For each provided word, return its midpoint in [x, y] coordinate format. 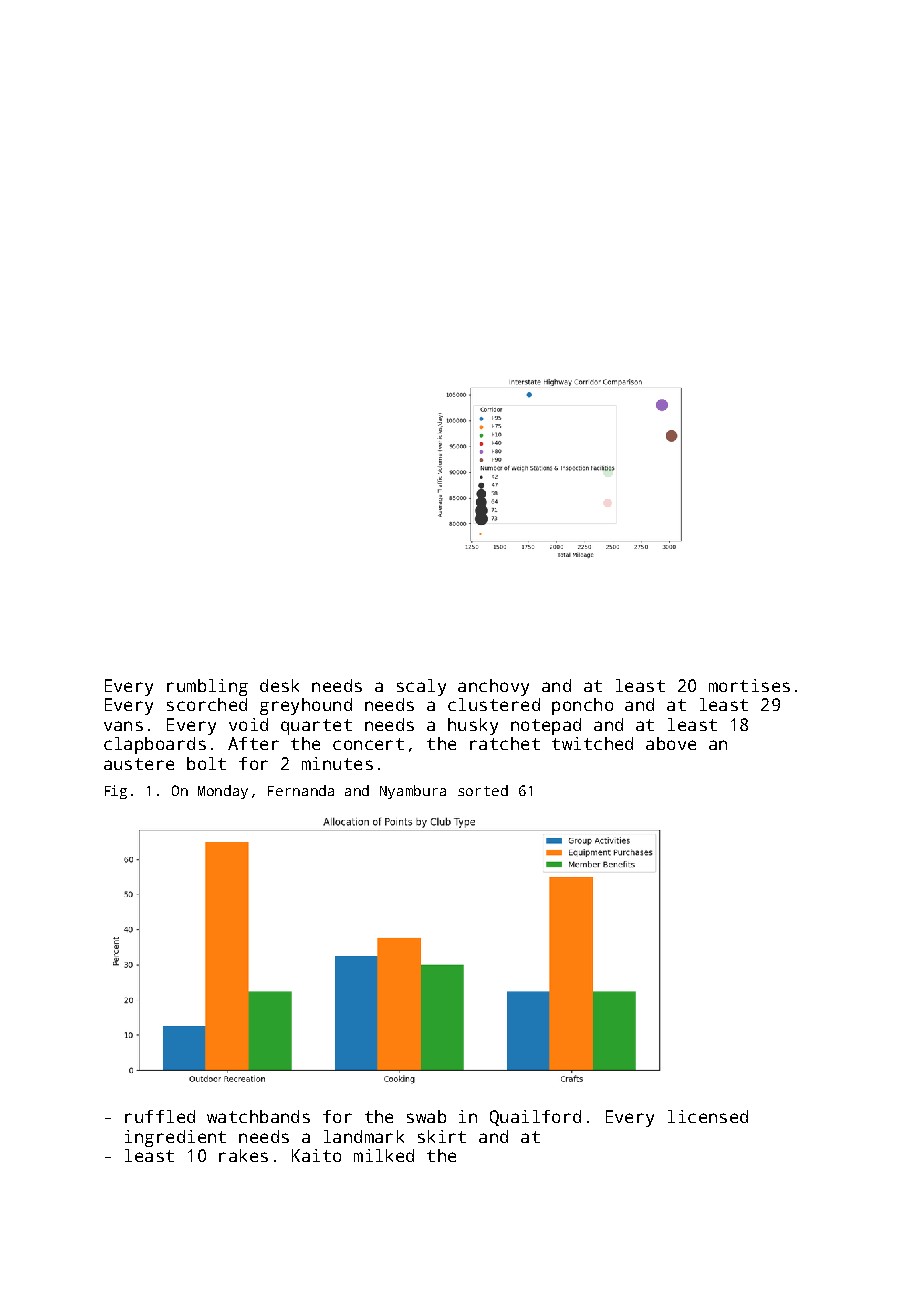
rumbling [207, 687]
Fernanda [301, 790]
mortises [749, 685]
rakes [243, 1155]
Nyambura [413, 792]
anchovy [493, 687]
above [671, 743]
